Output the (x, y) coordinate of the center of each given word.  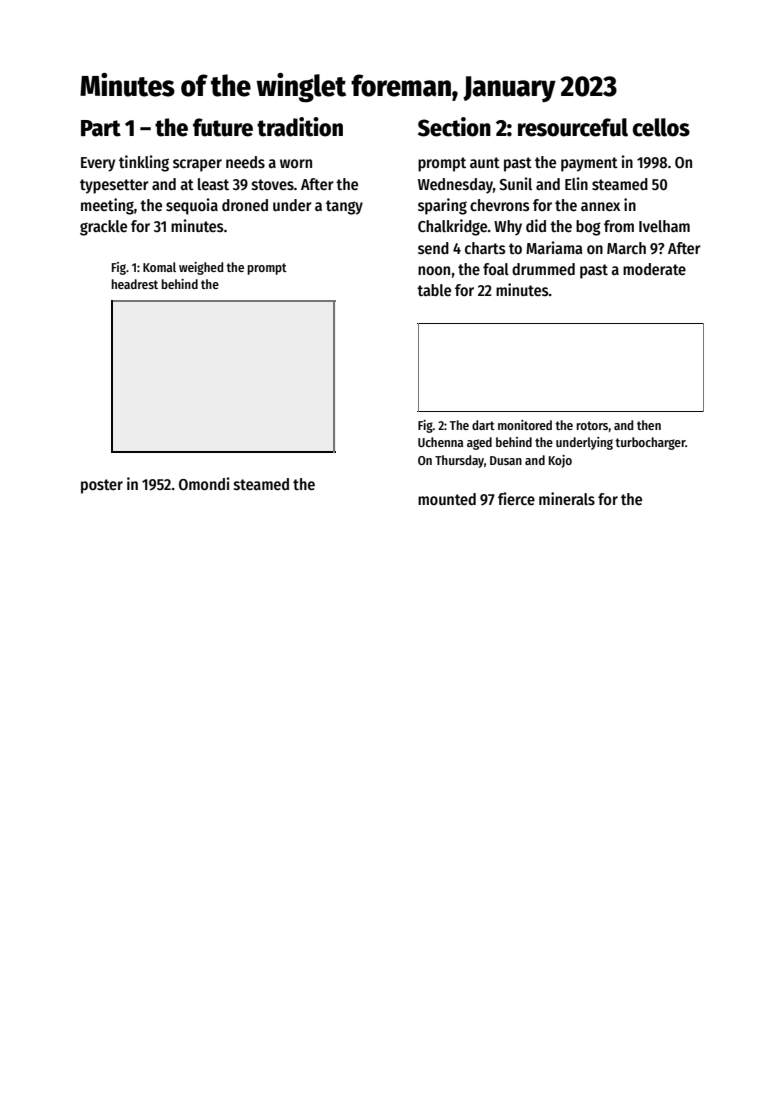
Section (454, 127)
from (619, 226)
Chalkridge (452, 227)
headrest (134, 284)
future (223, 127)
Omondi (204, 483)
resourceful (573, 127)
